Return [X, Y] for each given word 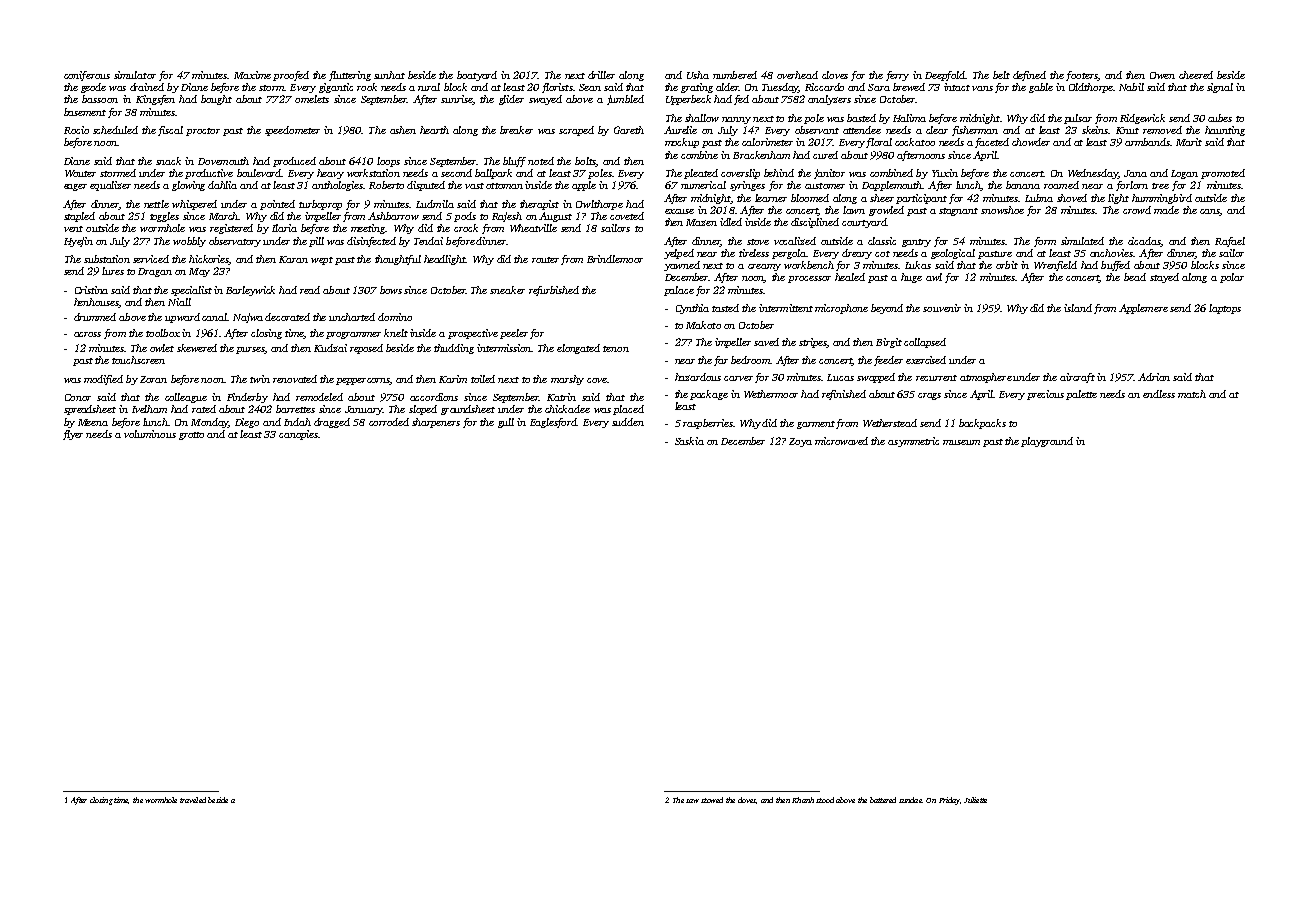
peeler [514, 334]
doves [747, 800]
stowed [712, 800]
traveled [193, 800]
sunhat [389, 75]
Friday [949, 801]
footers [1081, 76]
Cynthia [692, 309]
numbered [735, 75]
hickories [209, 260]
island [1078, 308]
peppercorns [363, 381]
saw [692, 801]
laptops [1225, 309]
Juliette [975, 800]
